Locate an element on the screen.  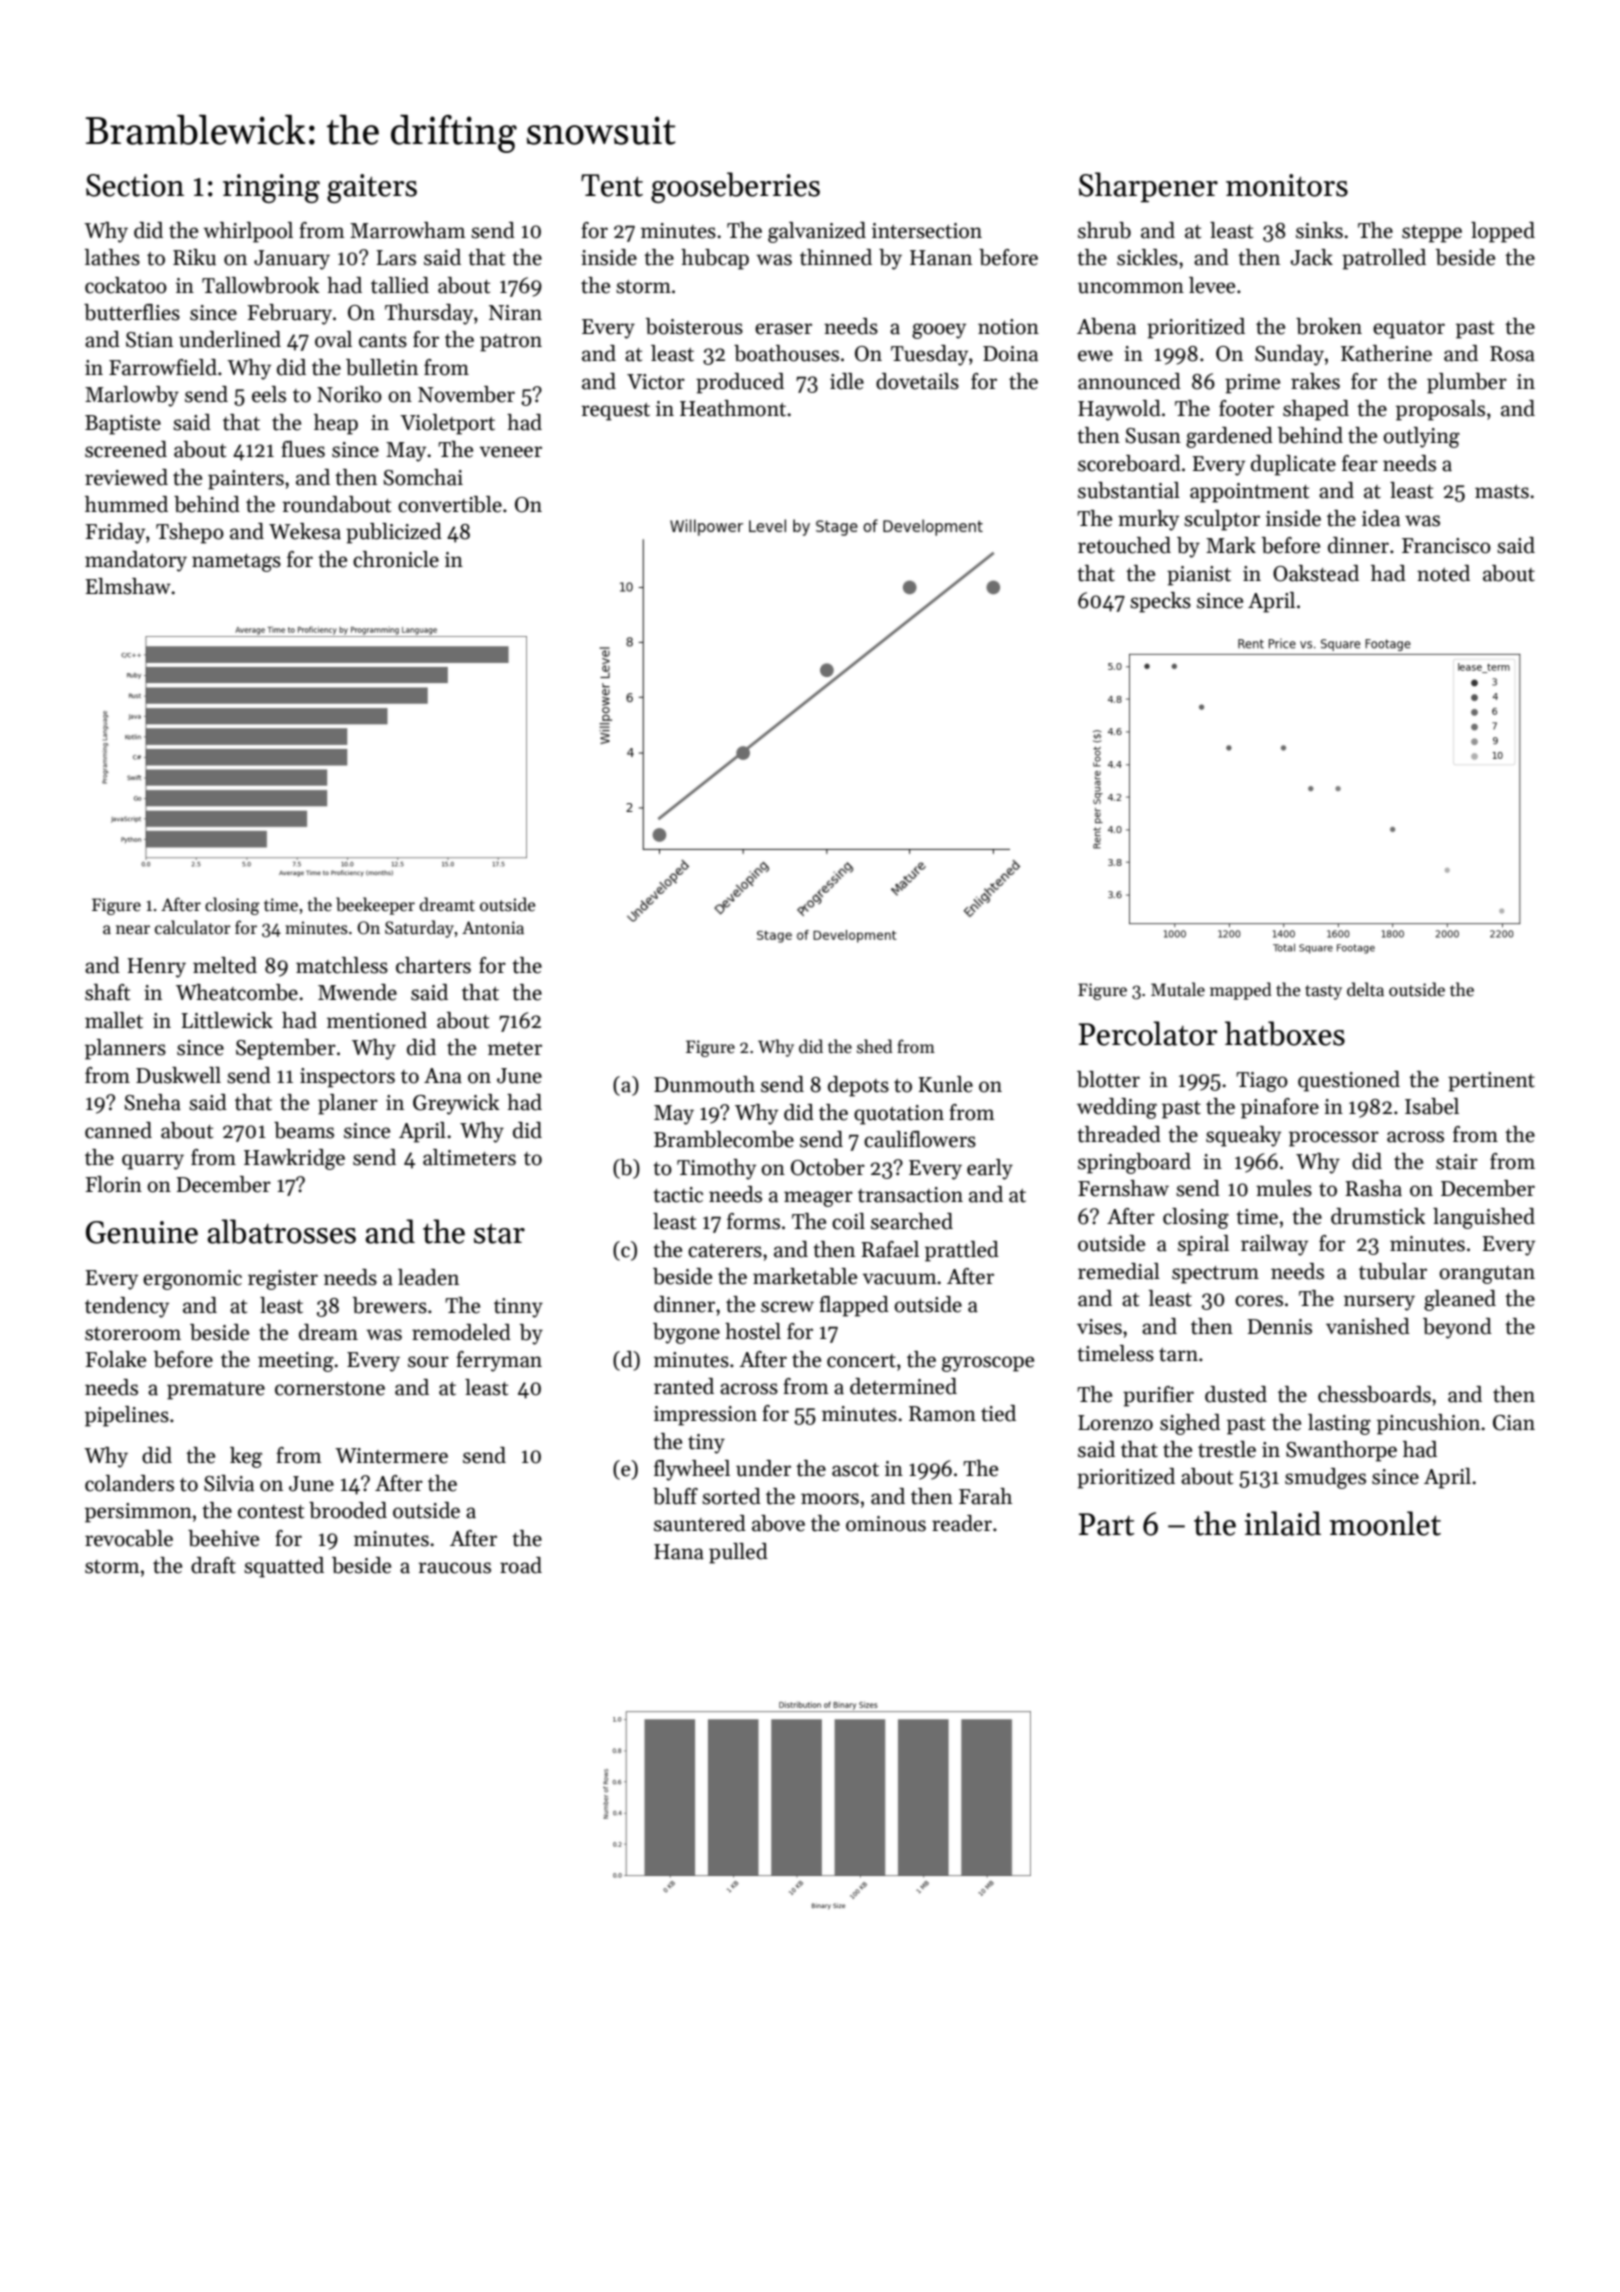
moonlet is located at coordinates (1385, 1523).
